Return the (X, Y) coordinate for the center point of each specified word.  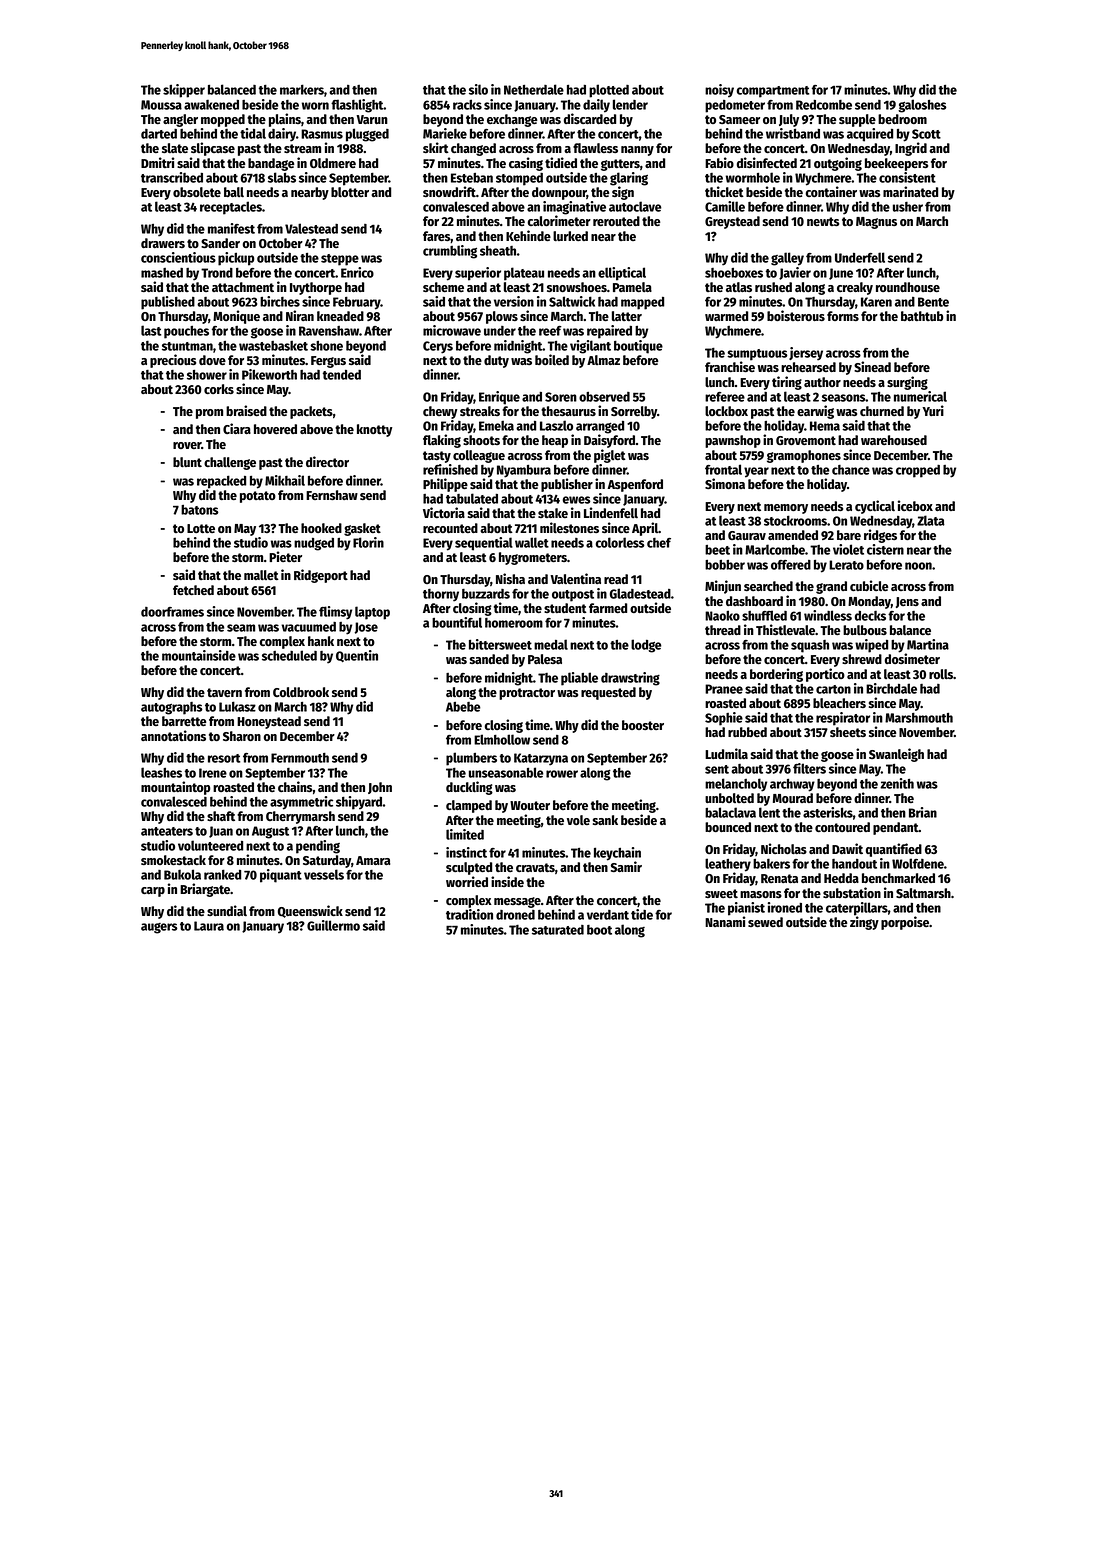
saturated (558, 930)
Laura (209, 926)
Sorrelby (634, 412)
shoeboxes (734, 273)
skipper (184, 91)
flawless (595, 148)
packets (311, 412)
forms (843, 316)
